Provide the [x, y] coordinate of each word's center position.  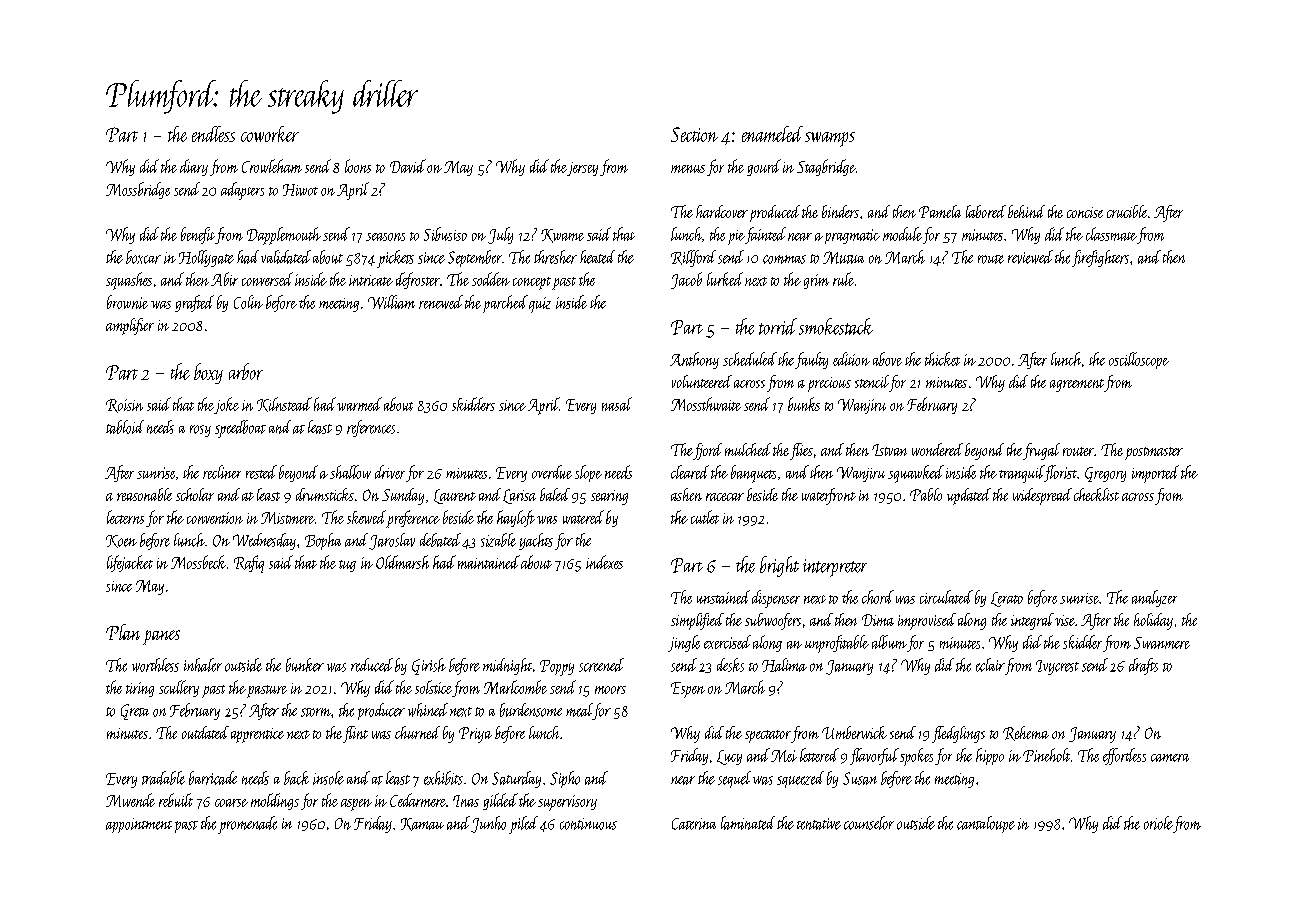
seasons [385, 237]
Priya [475, 735]
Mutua [843, 257]
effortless [1124, 756]
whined [428, 710]
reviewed [1030, 257]
